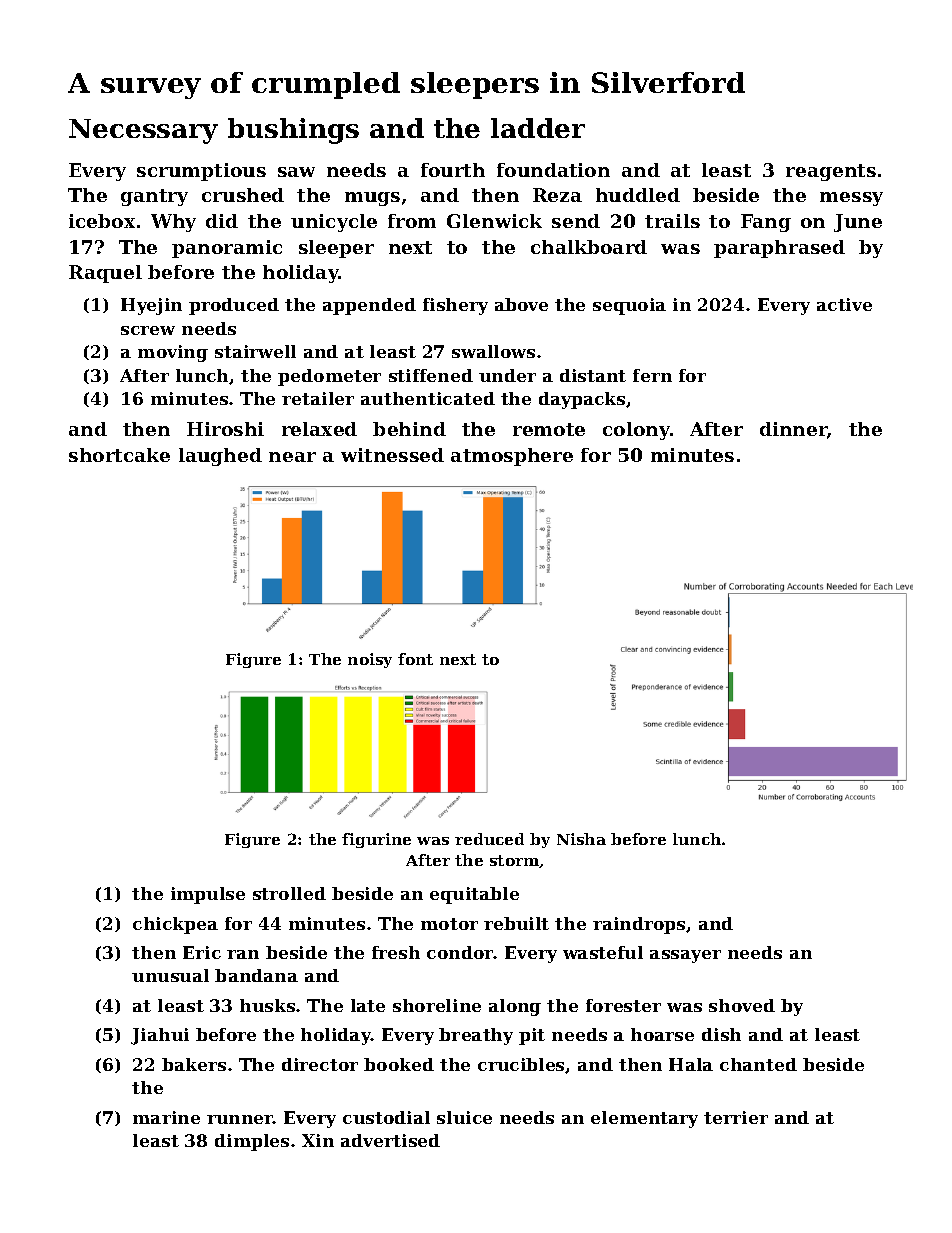 Image resolution: width=952 pixels, height=1233 pixels. Describe the element at coordinates (390, 1140) in the screenshot. I see `advertised` at that location.
